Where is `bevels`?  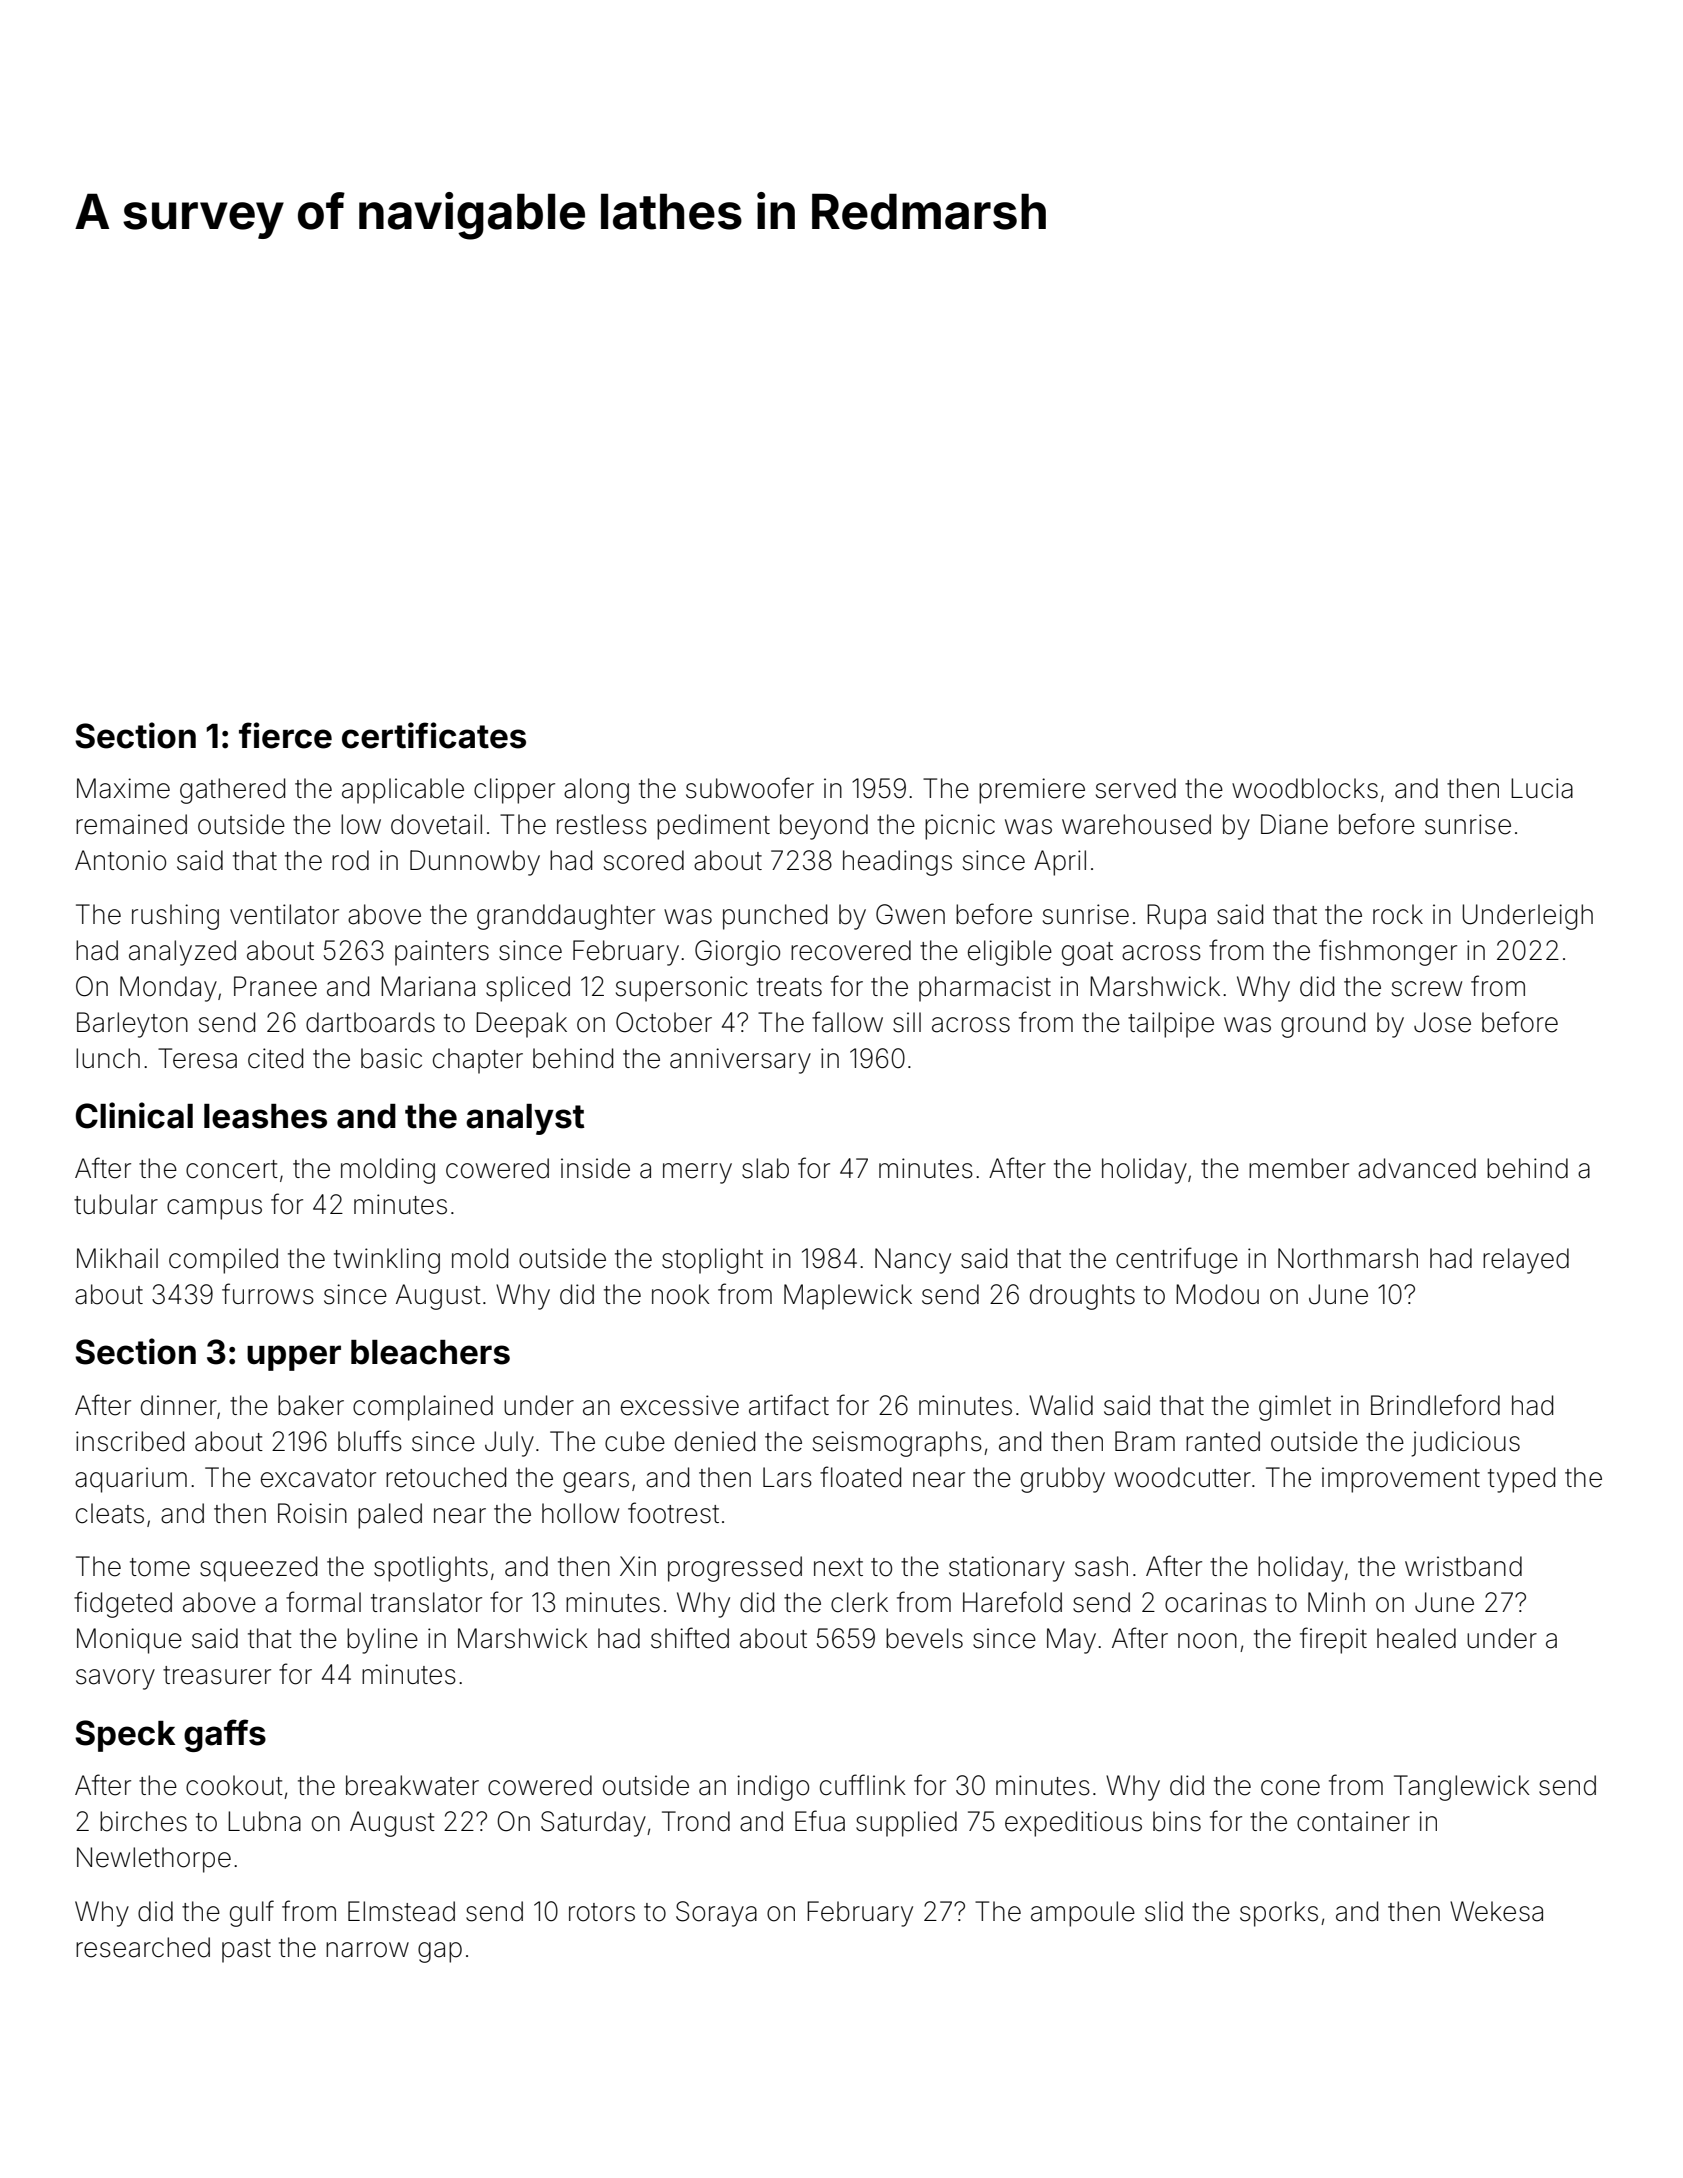
bevels is located at coordinates (924, 1638).
